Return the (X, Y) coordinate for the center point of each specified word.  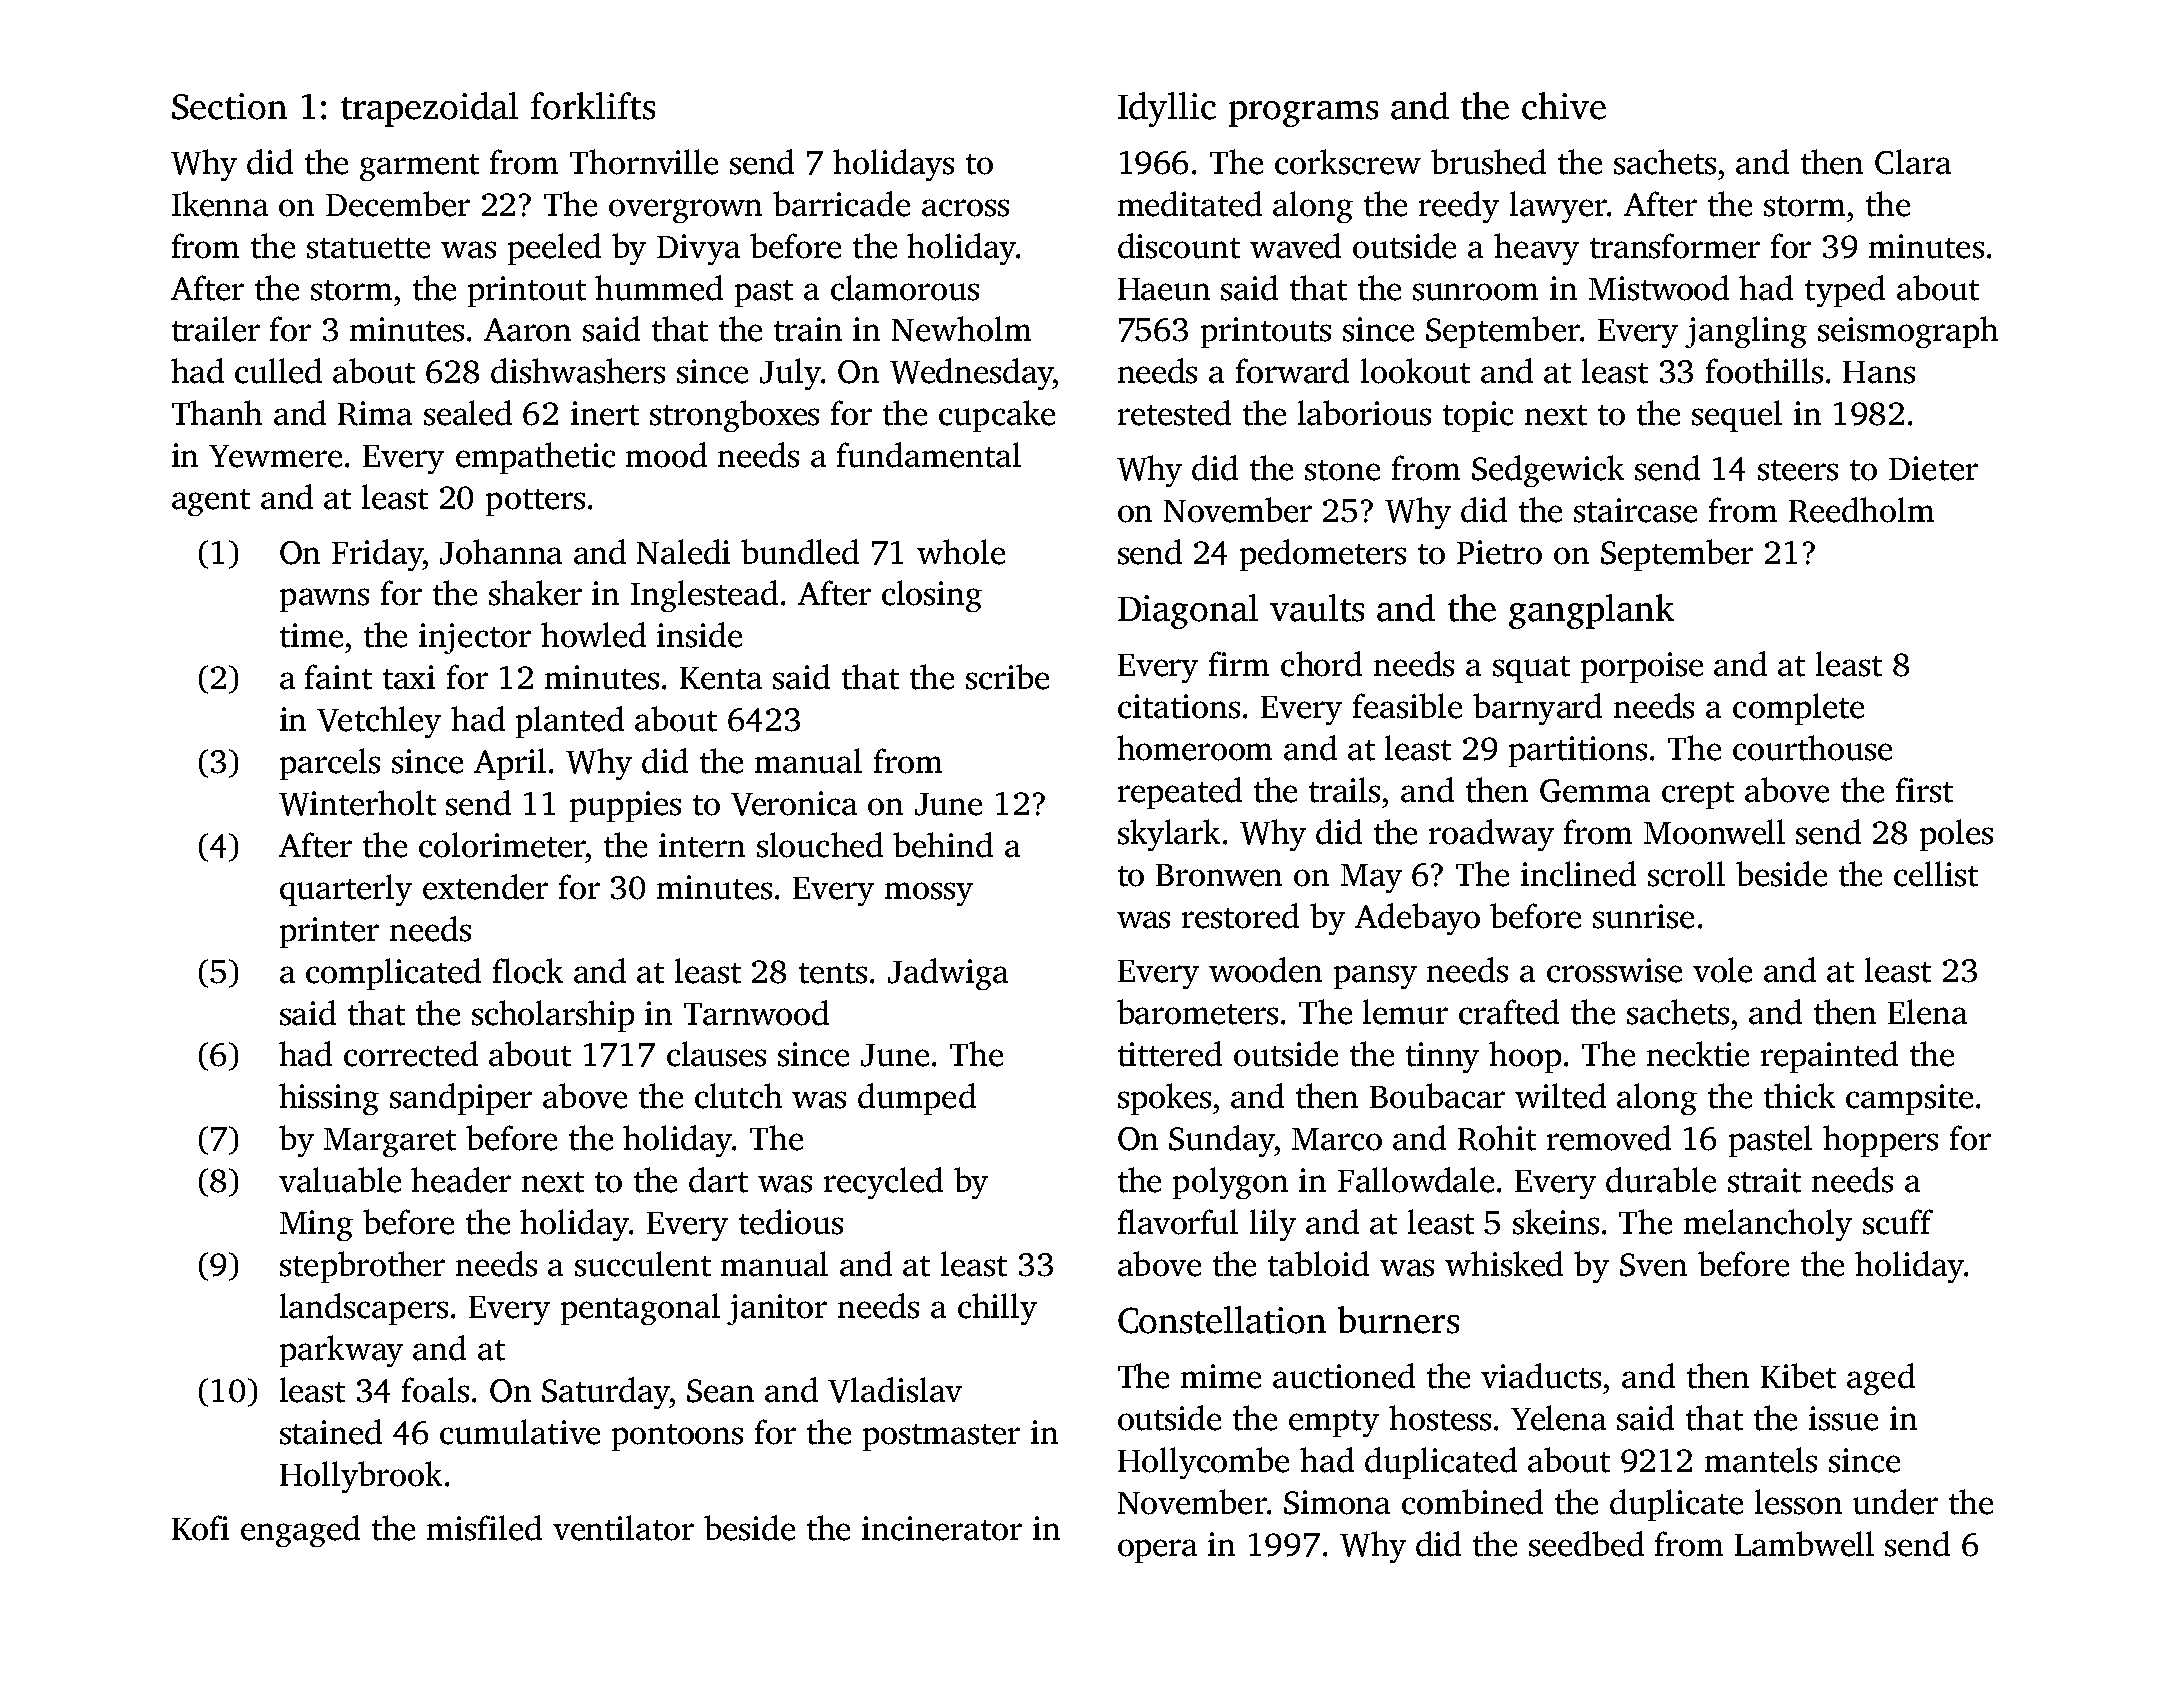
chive (1564, 106)
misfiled (484, 1528)
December (398, 204)
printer (329, 932)
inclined (1578, 874)
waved (1295, 246)
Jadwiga (948, 974)
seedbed (1586, 1544)
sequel (1737, 416)
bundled (800, 552)
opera (1157, 1551)
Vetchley (379, 722)
